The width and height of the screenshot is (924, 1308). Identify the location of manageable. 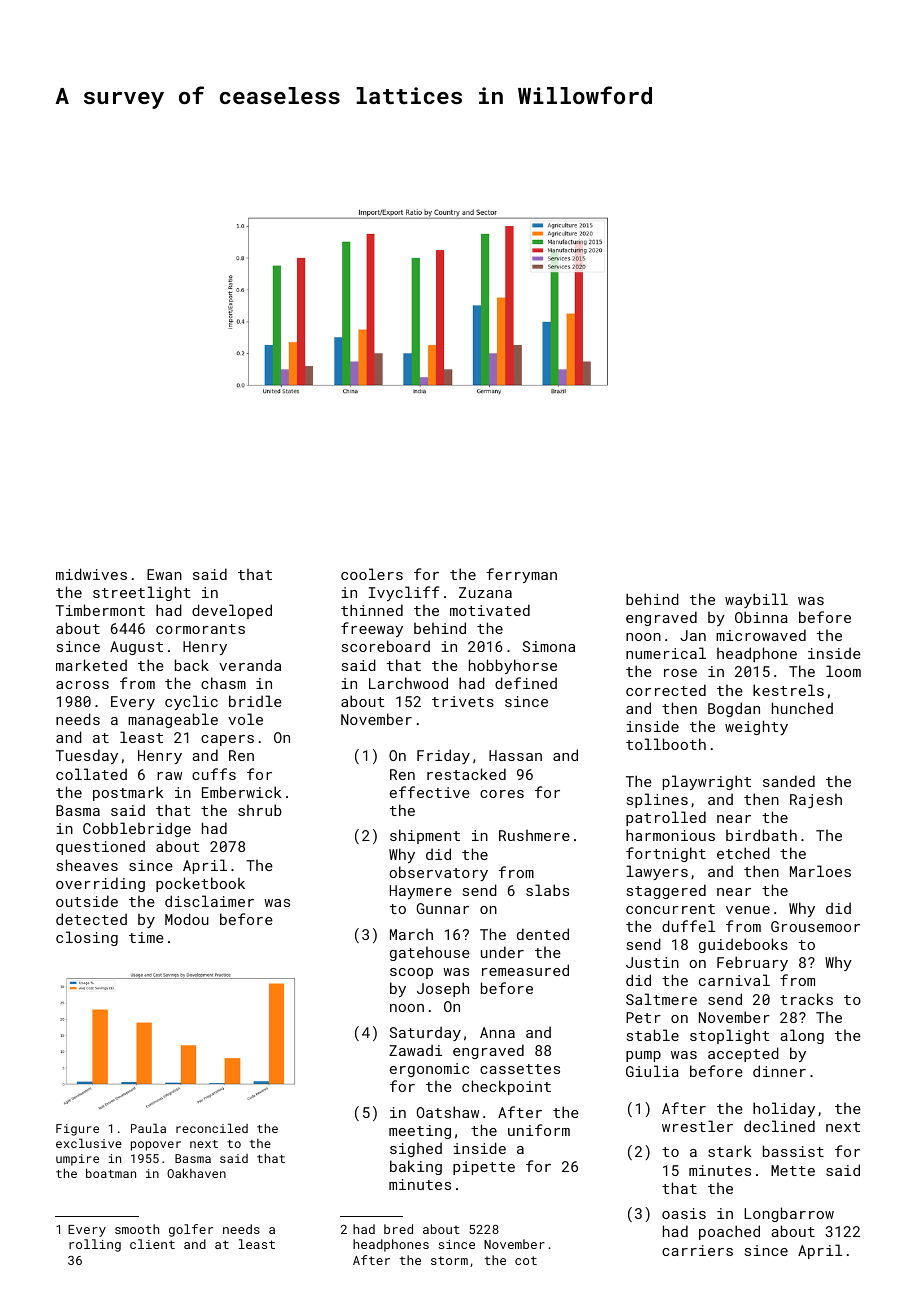
(173, 720).
